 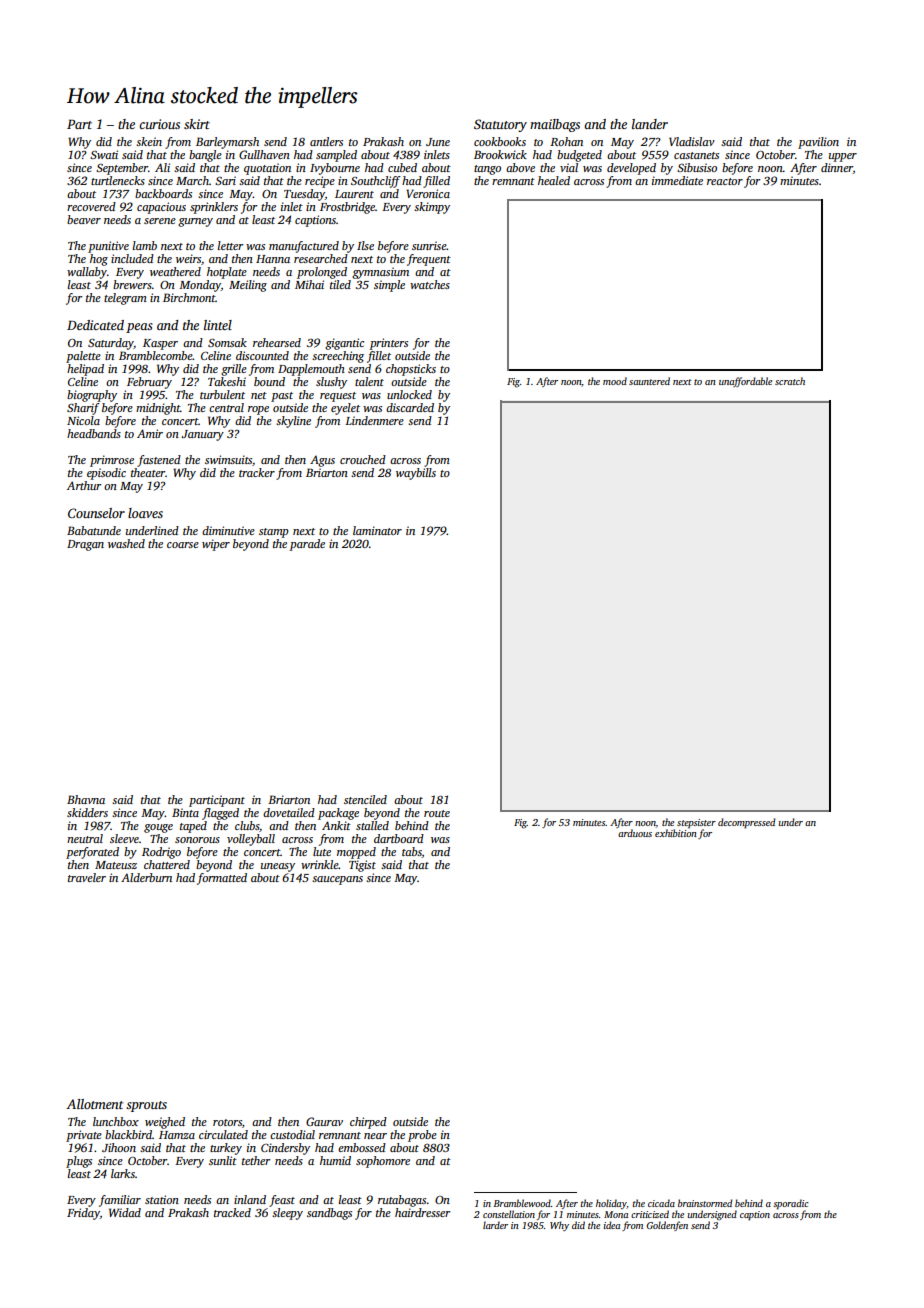 What do you see at coordinates (791, 1204) in the document?
I see `sporadic` at bounding box center [791, 1204].
